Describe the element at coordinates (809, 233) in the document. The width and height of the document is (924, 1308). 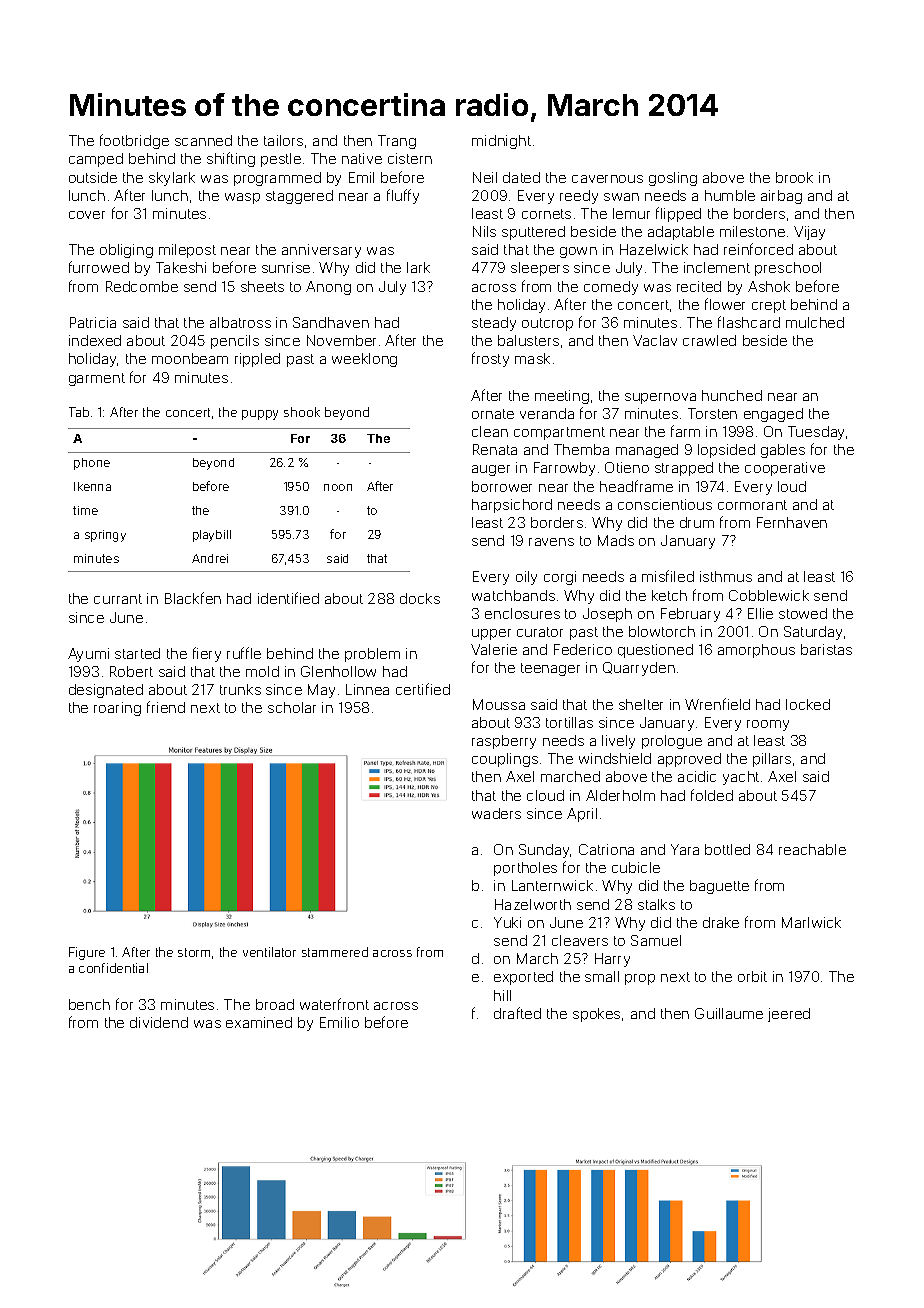
I see `Vijay` at that location.
